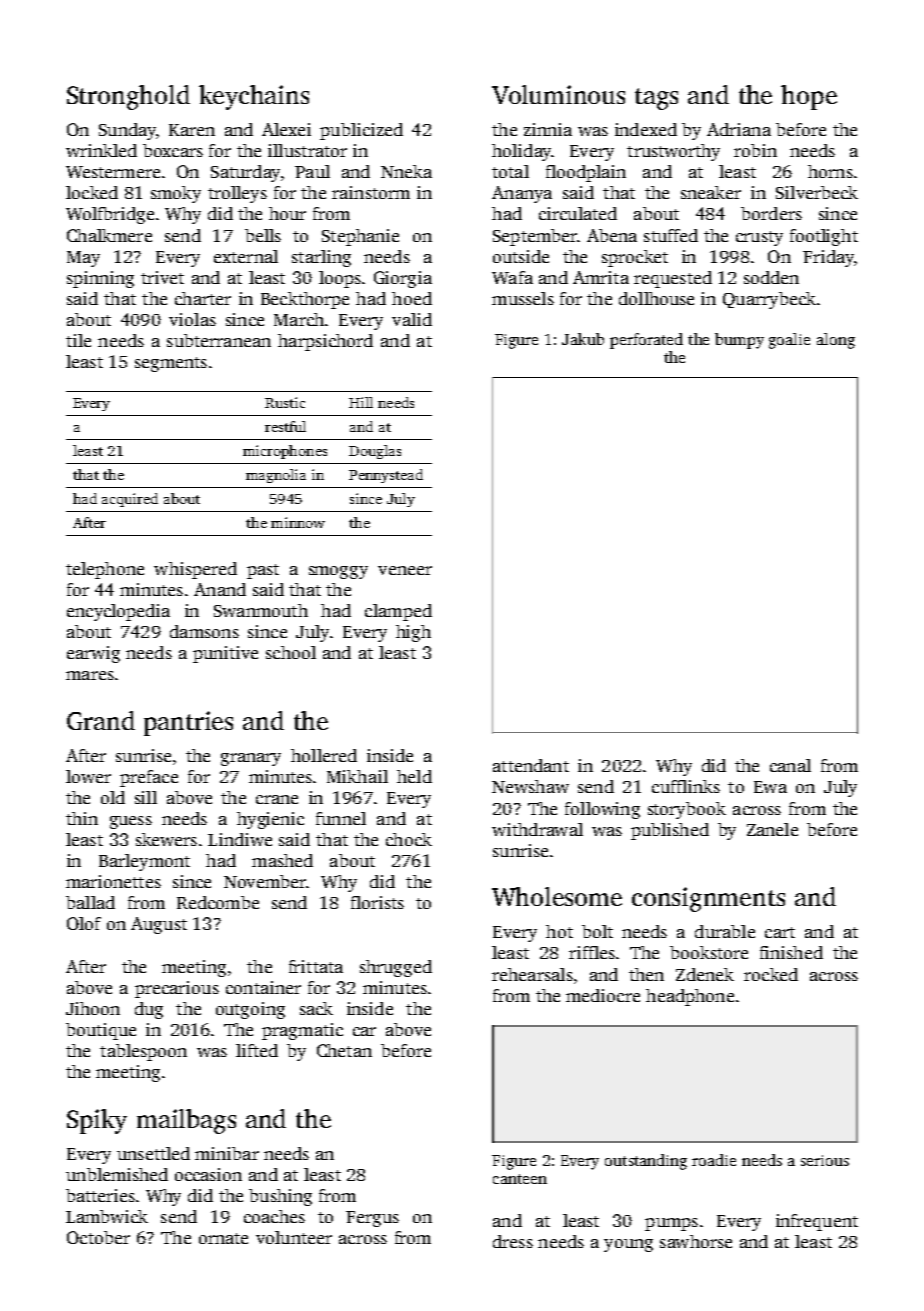  I want to click on high, so click(413, 633).
